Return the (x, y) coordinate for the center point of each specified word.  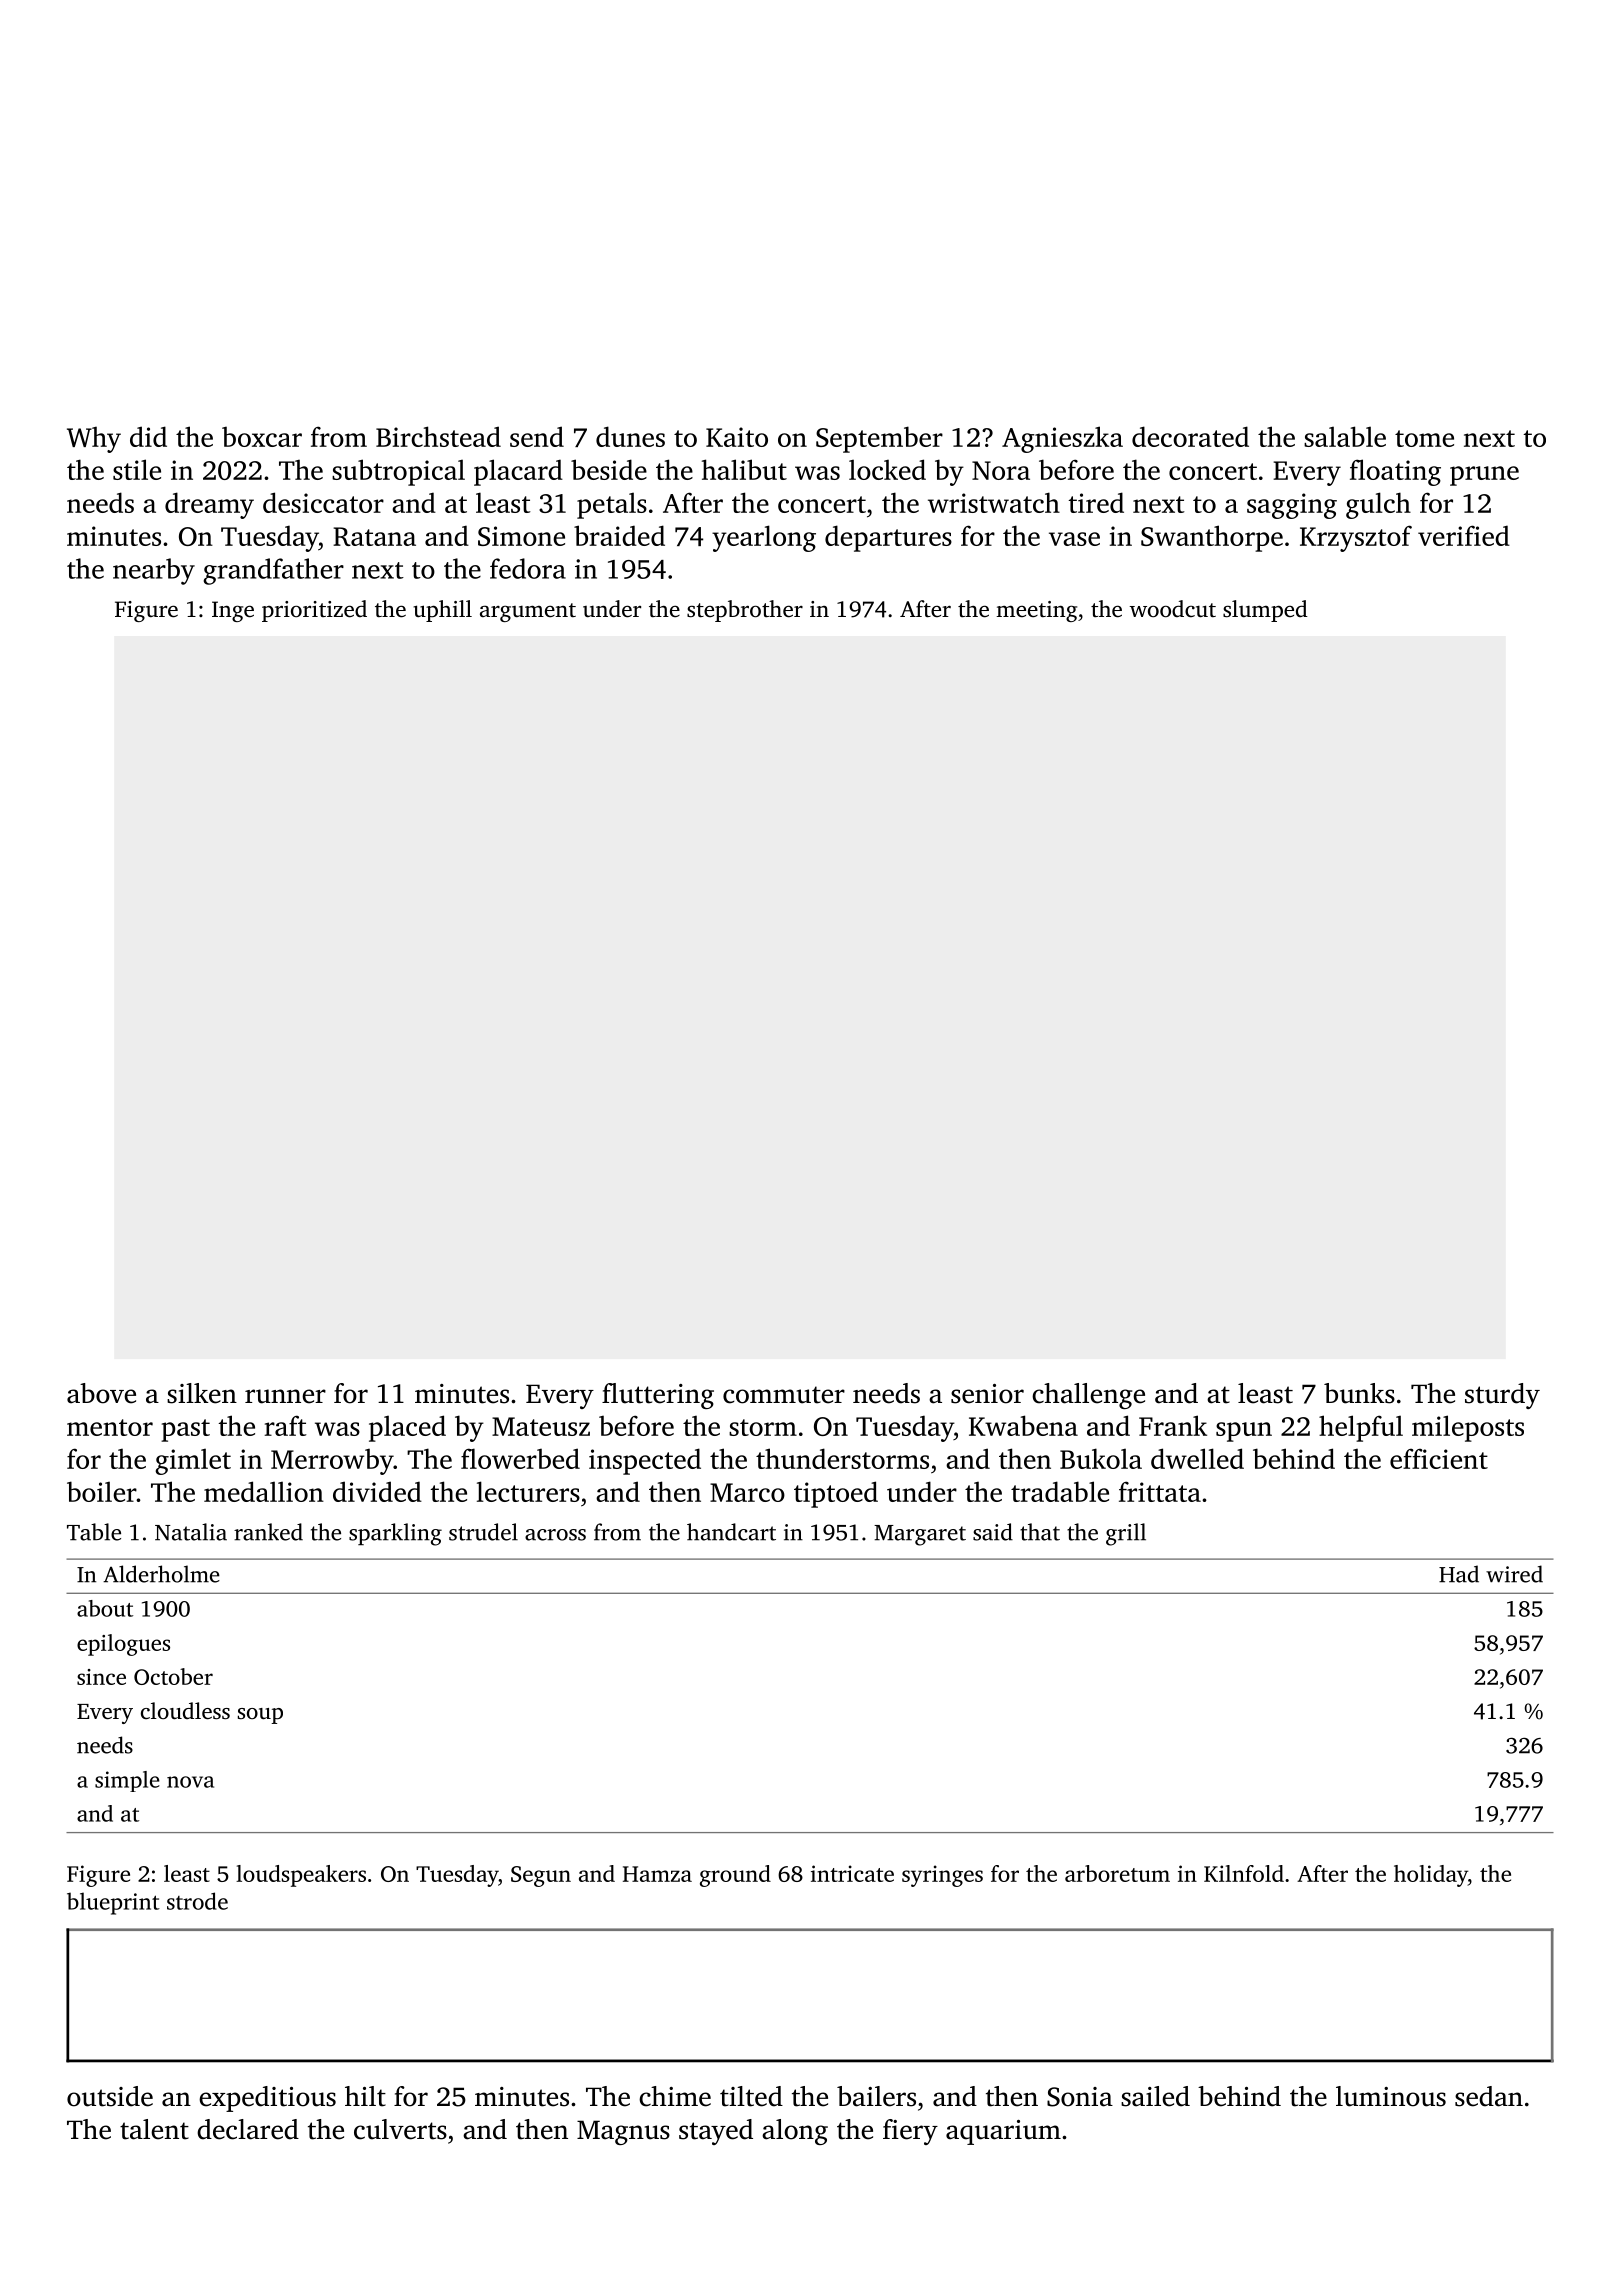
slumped (1265, 611)
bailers (876, 2096)
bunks (1359, 1393)
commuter (784, 1395)
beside (609, 469)
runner (285, 1396)
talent (154, 2129)
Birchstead (438, 436)
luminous (1391, 2096)
